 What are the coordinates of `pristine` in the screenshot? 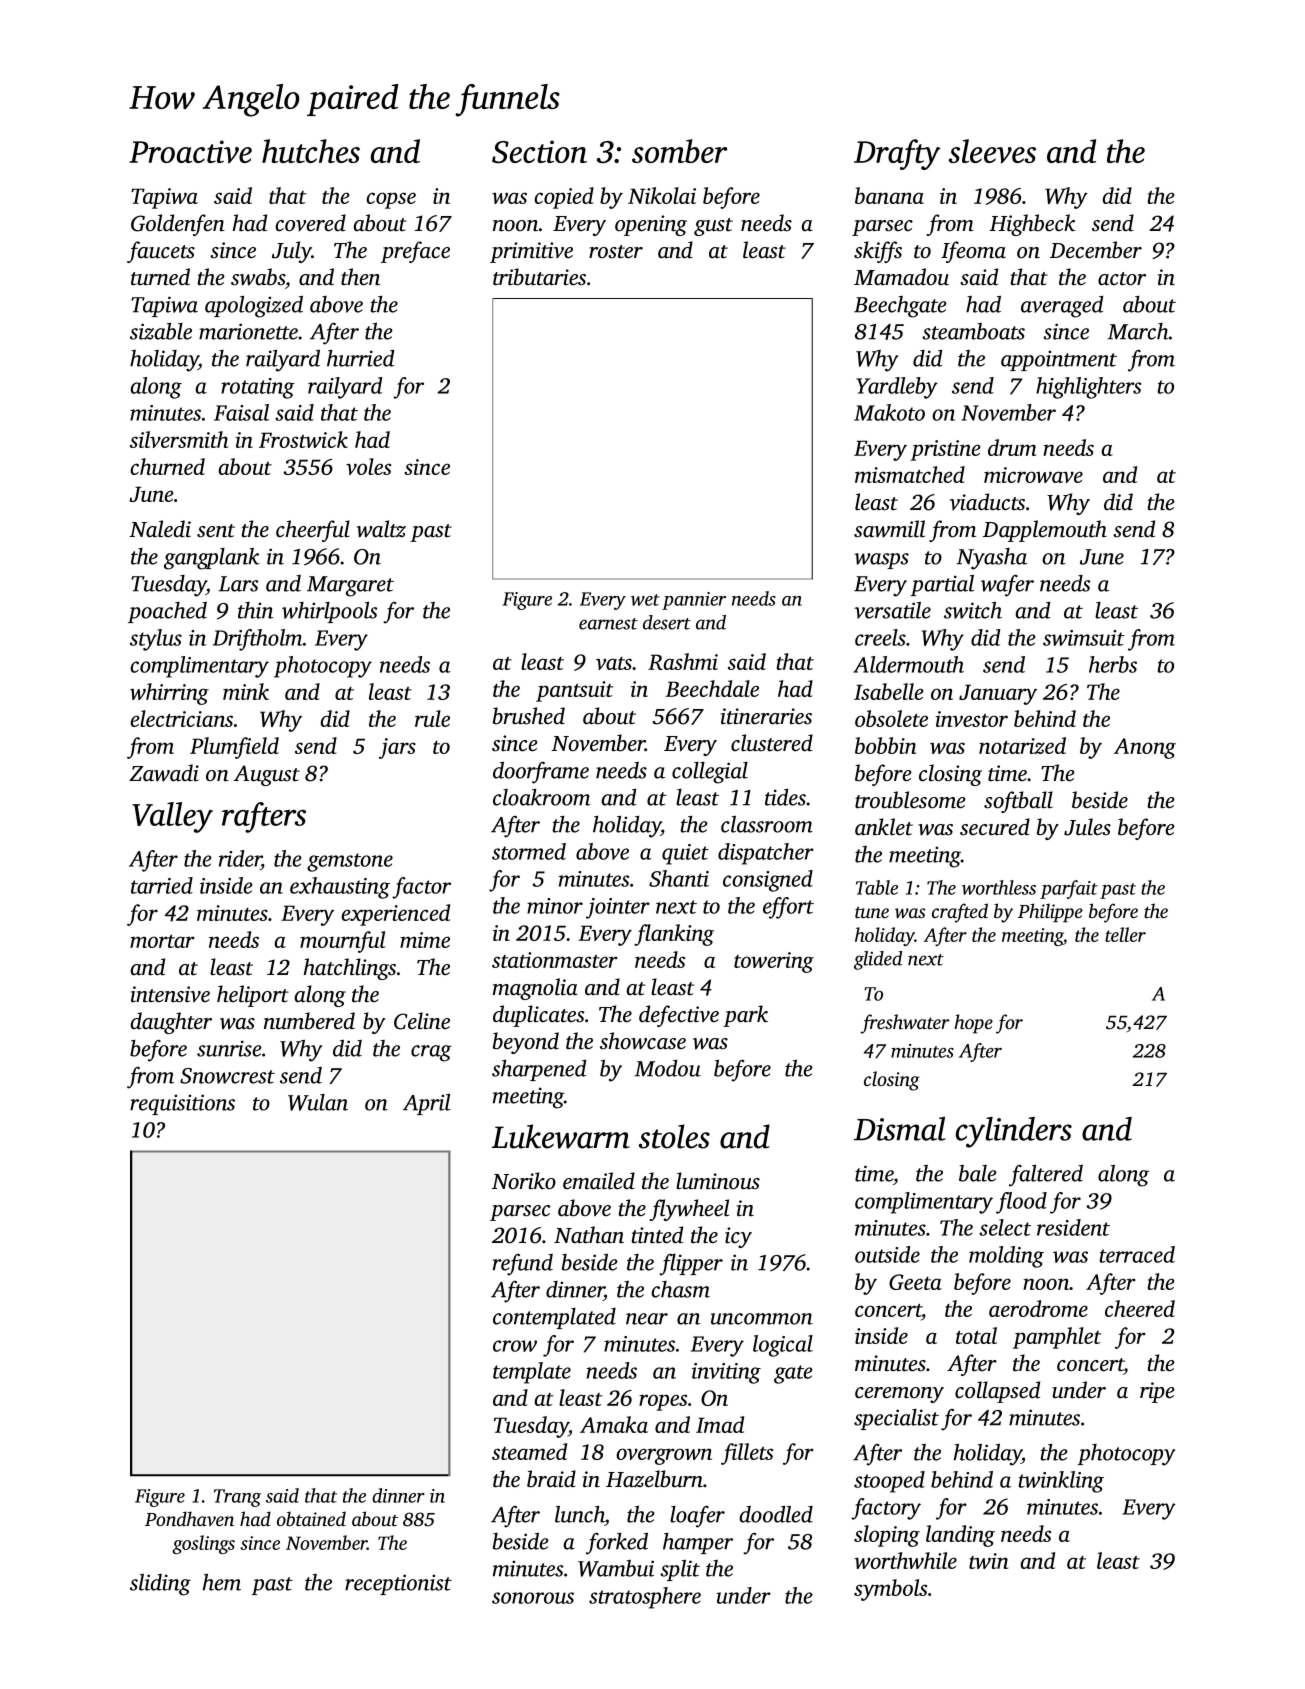 It's located at (945, 450).
